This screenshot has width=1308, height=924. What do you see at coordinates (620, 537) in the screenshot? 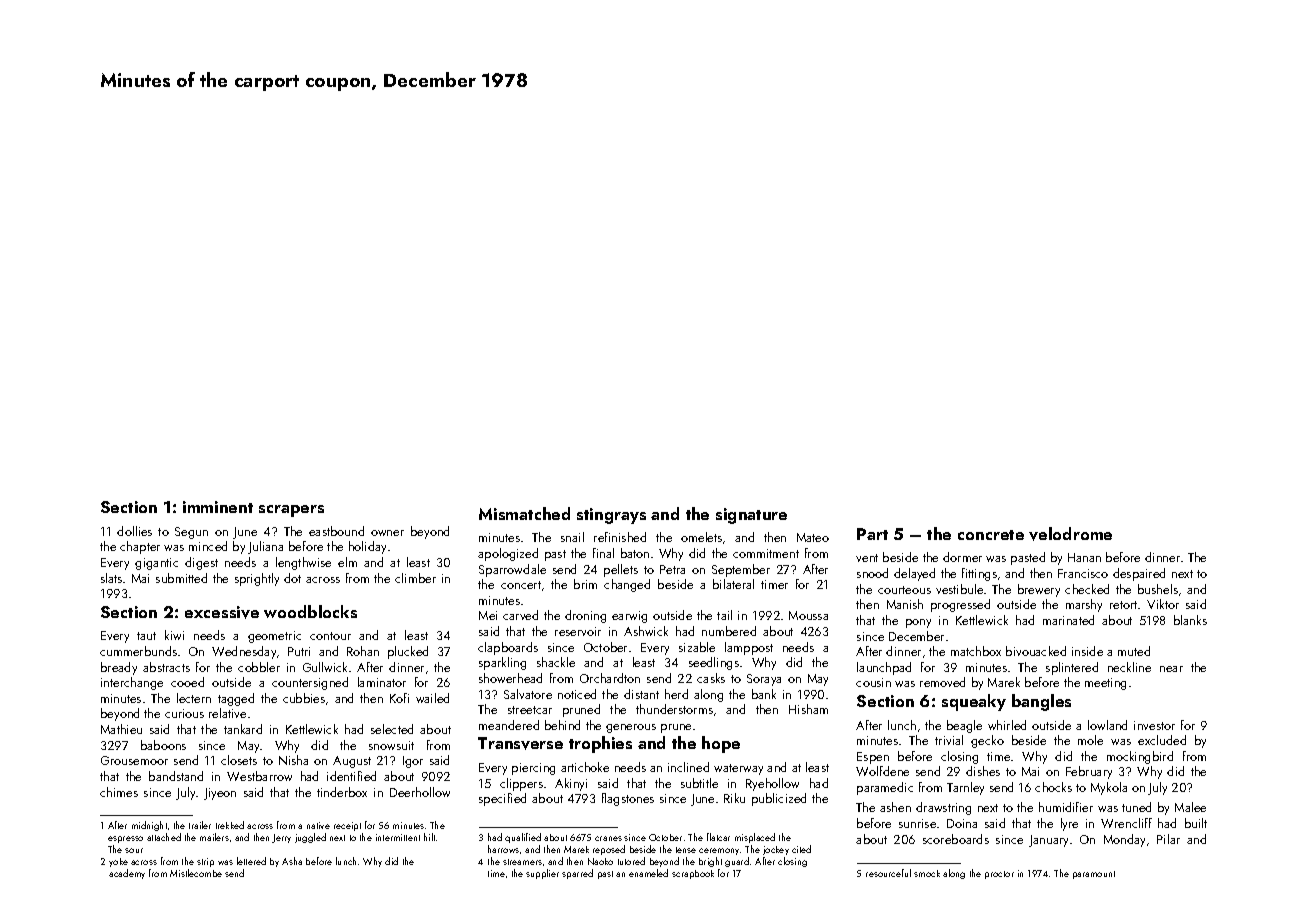
I see `refinished` at bounding box center [620, 537].
